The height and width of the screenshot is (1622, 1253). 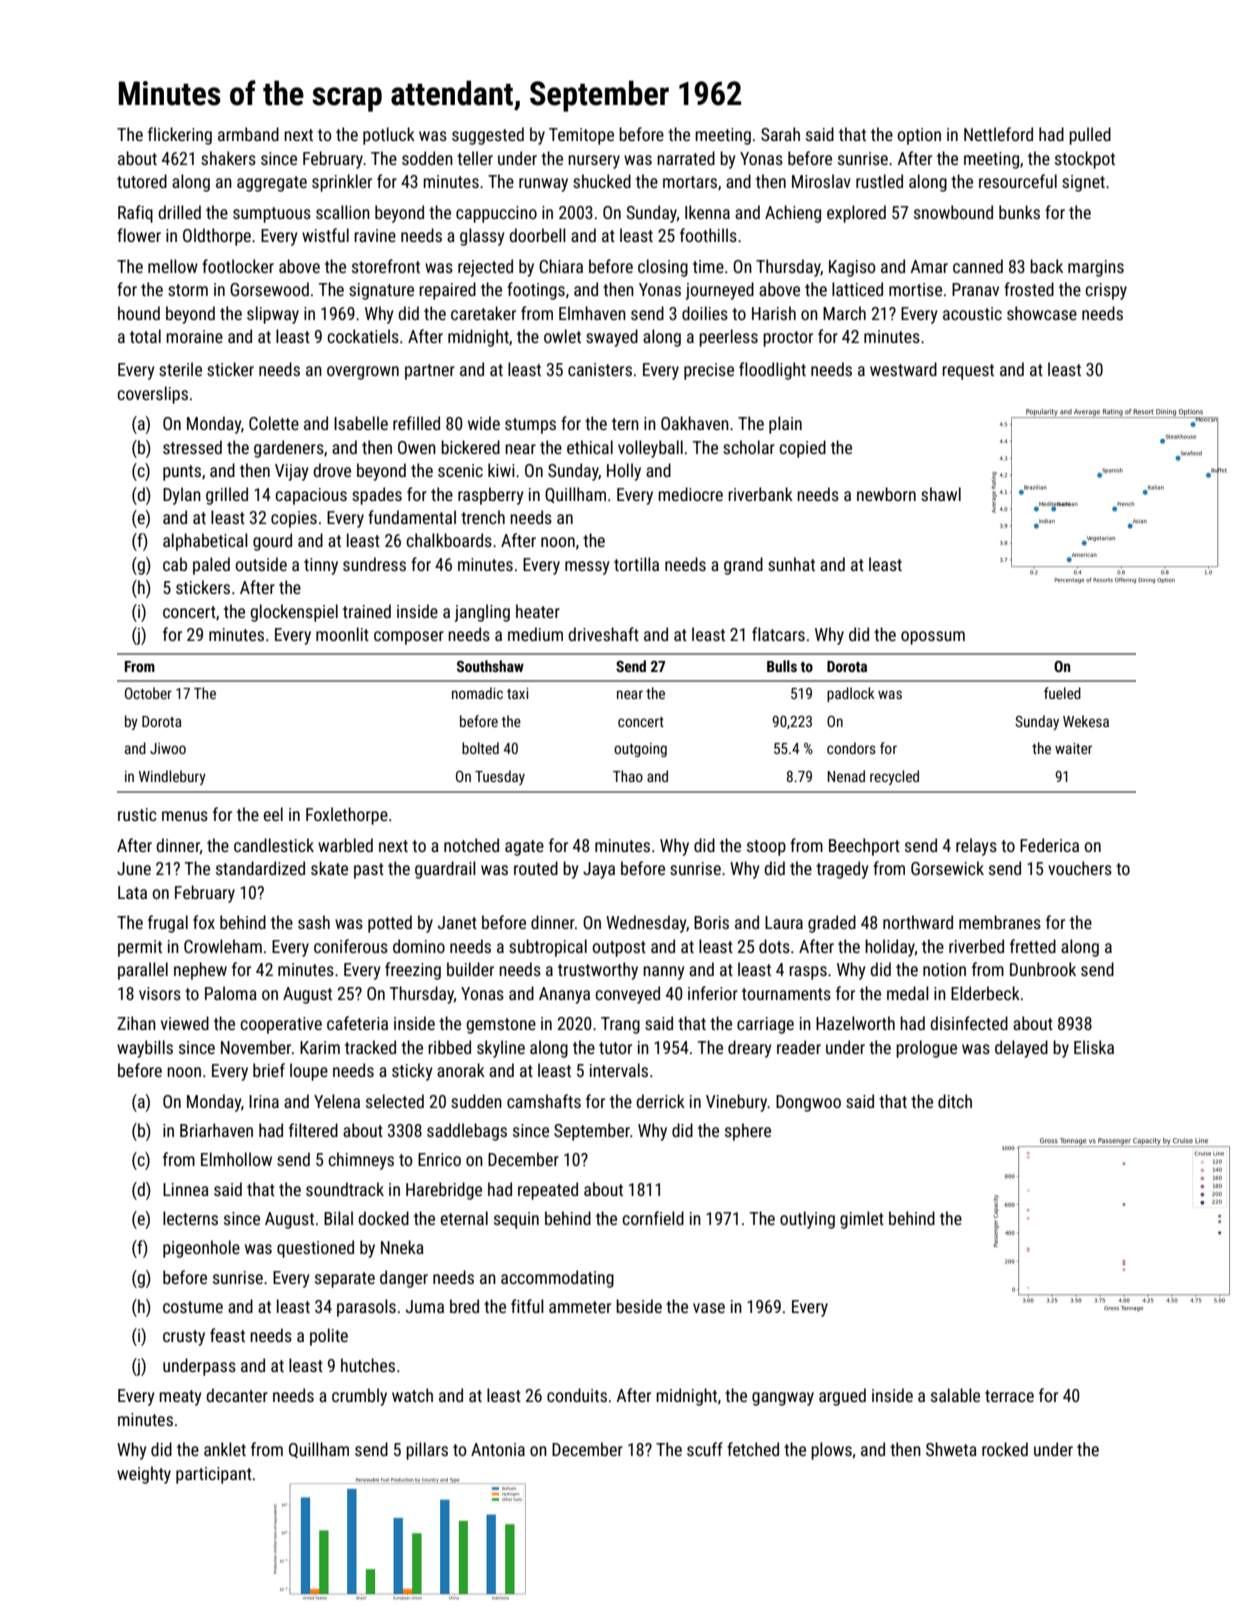 What do you see at coordinates (690, 182) in the screenshot?
I see `mortars` at bounding box center [690, 182].
